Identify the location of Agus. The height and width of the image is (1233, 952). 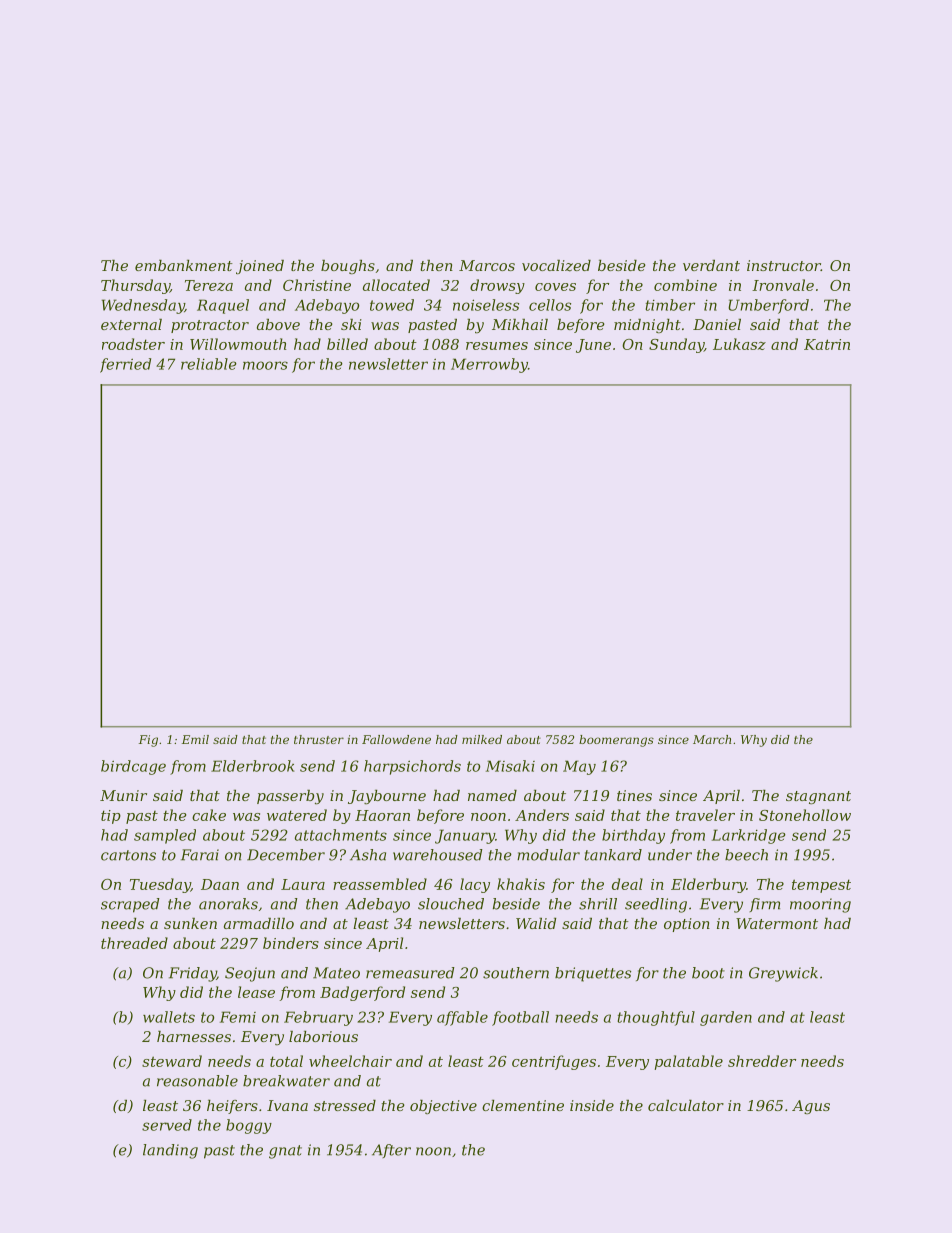
(811, 1107).
